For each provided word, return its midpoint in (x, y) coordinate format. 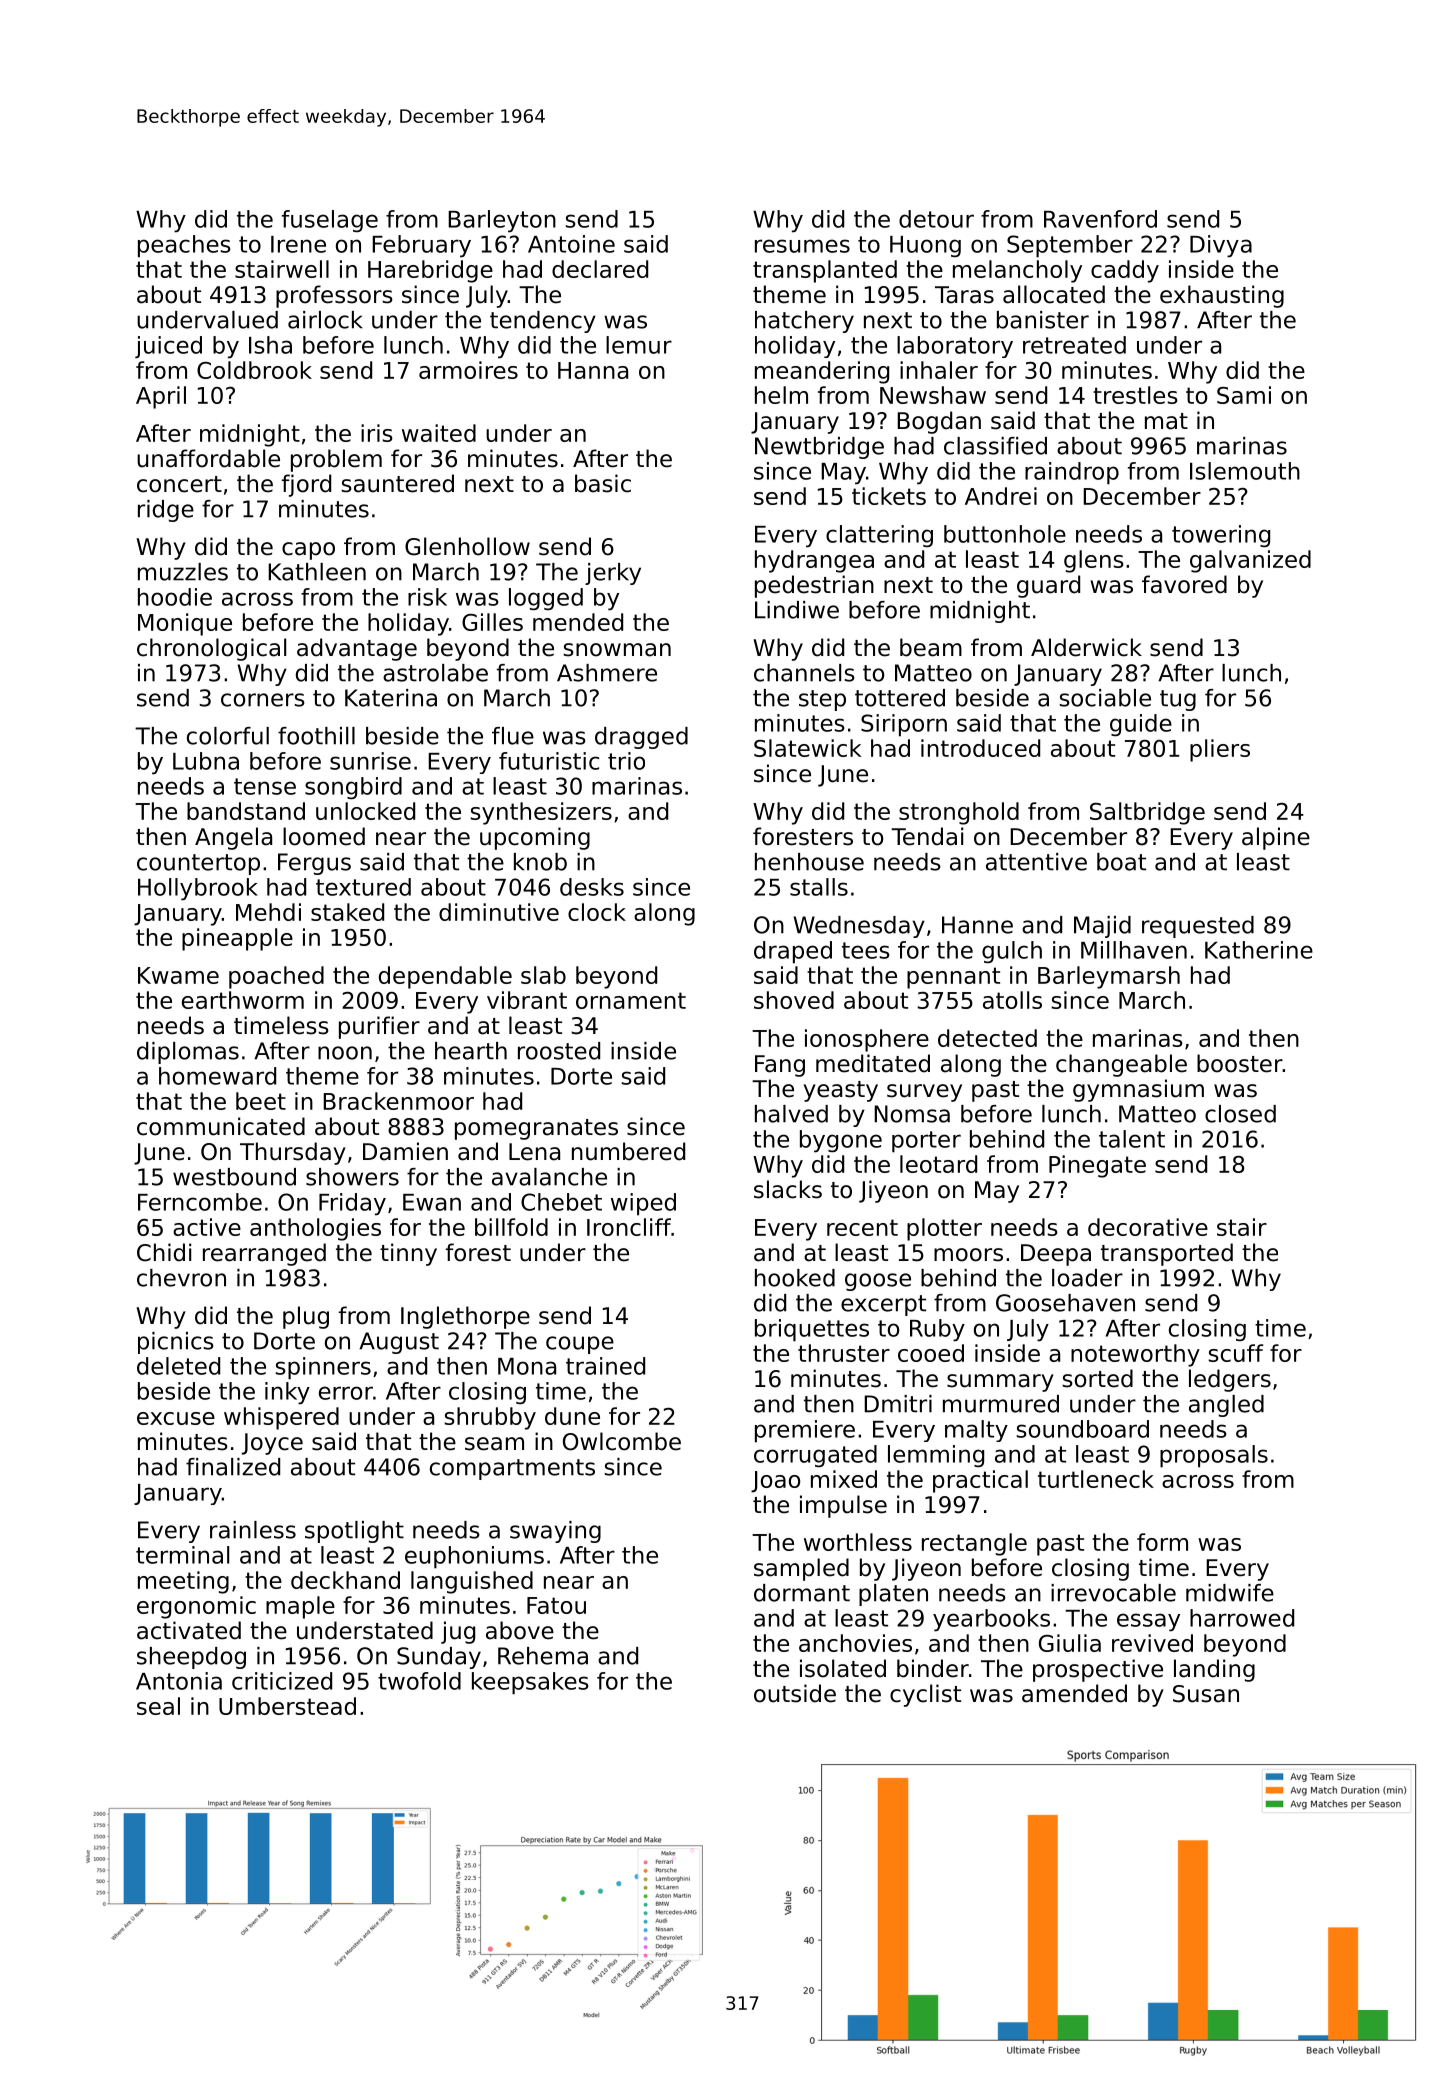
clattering (879, 536)
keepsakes (530, 1683)
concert (179, 484)
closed (1240, 1114)
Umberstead (287, 1706)
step (822, 700)
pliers (1220, 750)
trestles (1135, 395)
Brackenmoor (398, 1101)
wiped (643, 1204)
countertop (198, 864)
